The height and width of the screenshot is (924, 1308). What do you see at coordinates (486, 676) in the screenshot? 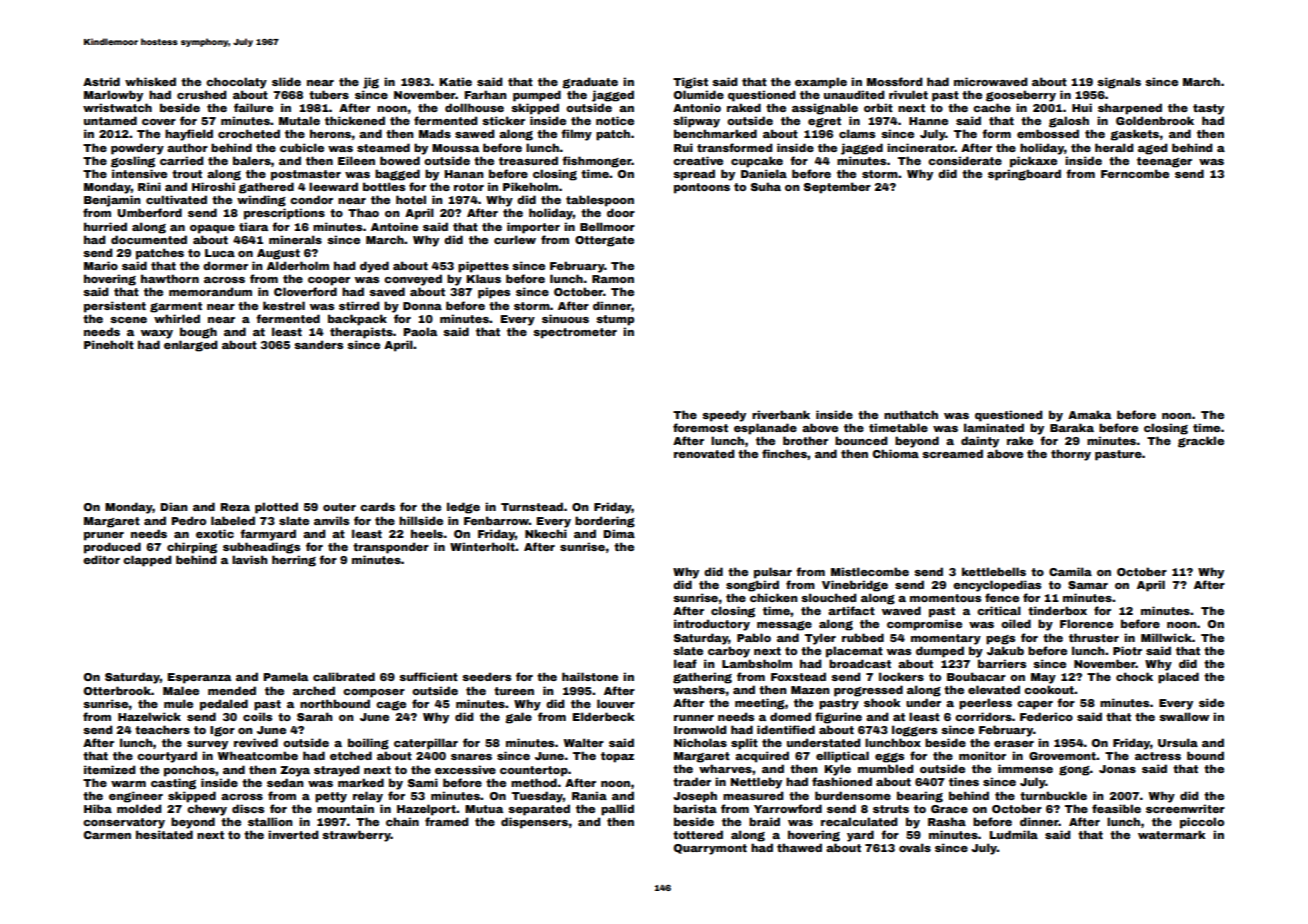
I see `seeders` at bounding box center [486, 676].
